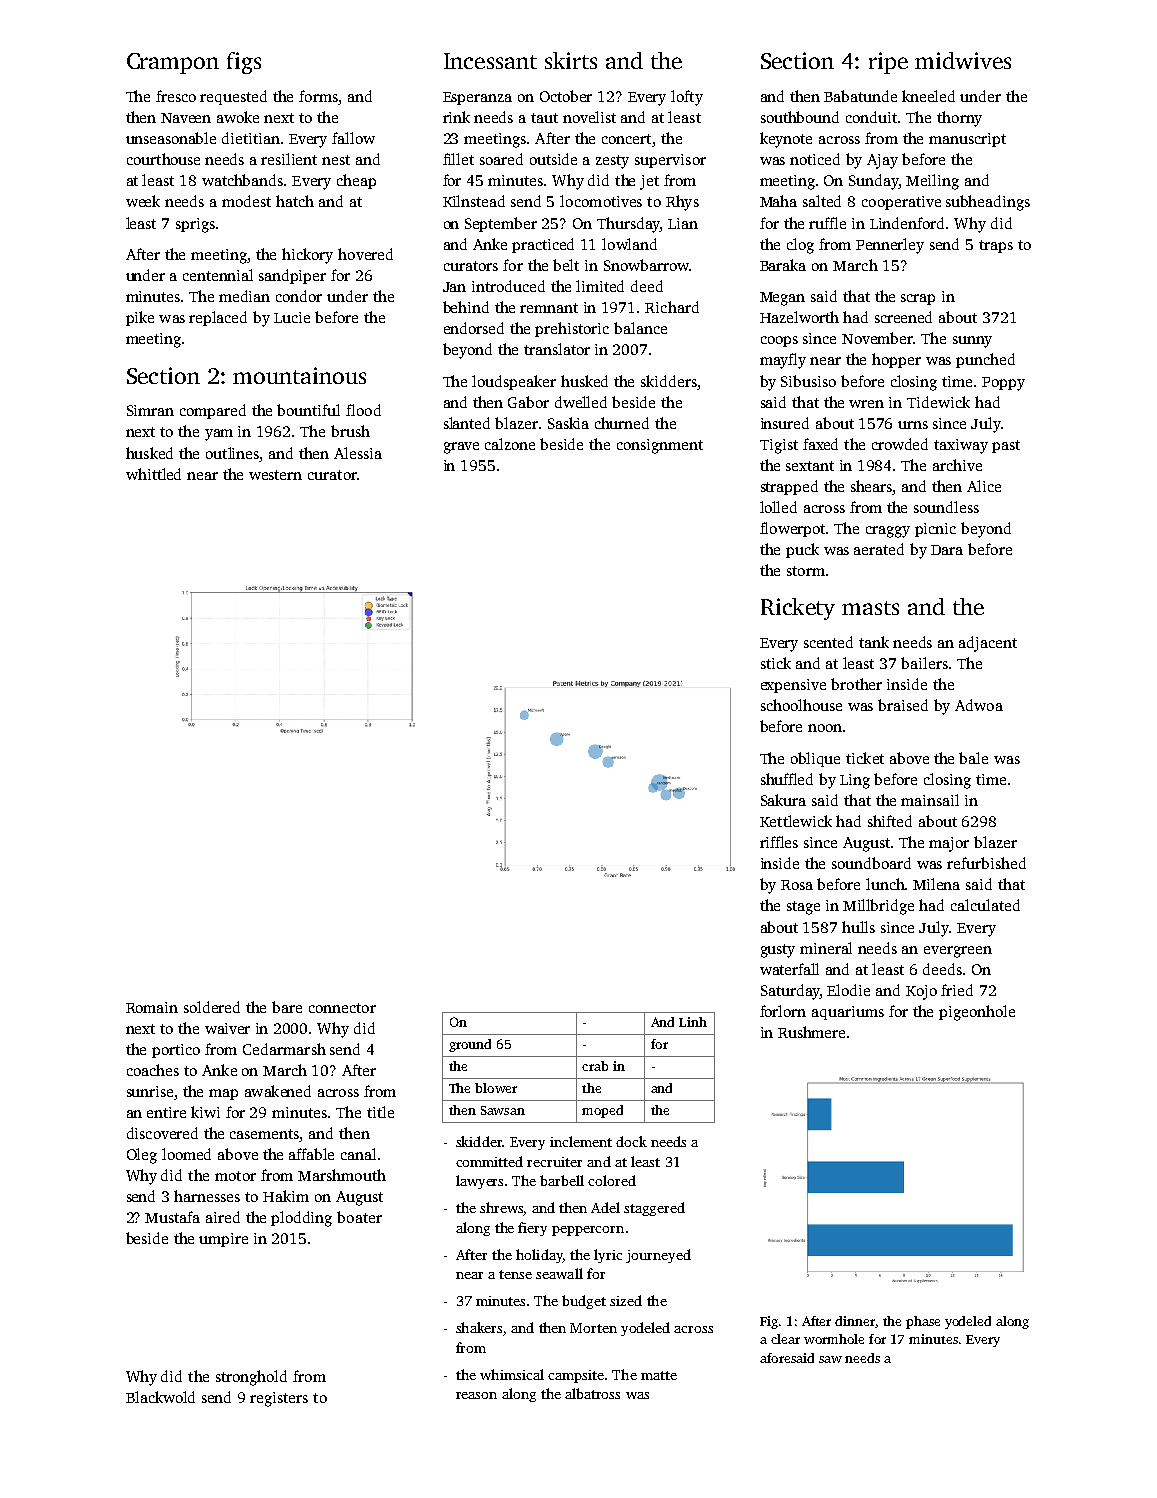  I want to click on Ajay, so click(882, 161).
